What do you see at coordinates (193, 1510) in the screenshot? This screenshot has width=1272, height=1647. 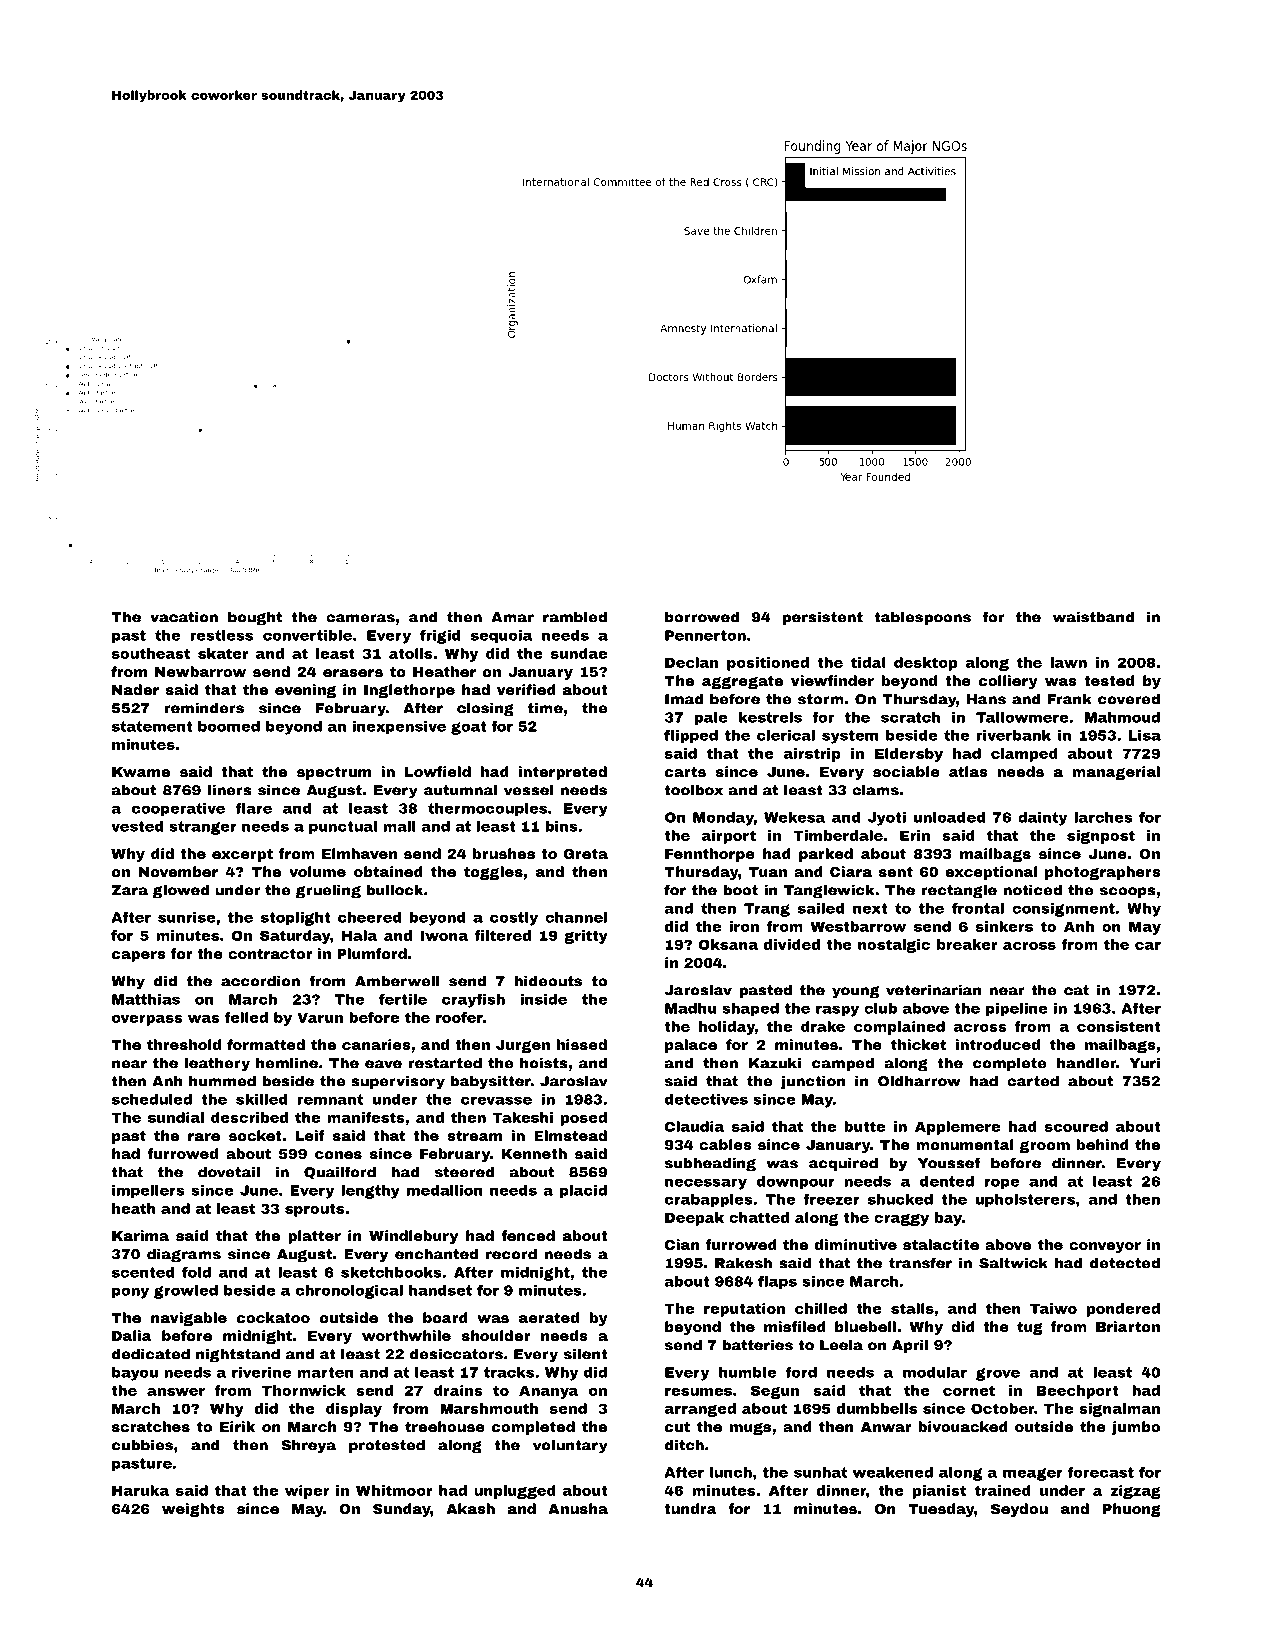 I see `weights` at bounding box center [193, 1510].
